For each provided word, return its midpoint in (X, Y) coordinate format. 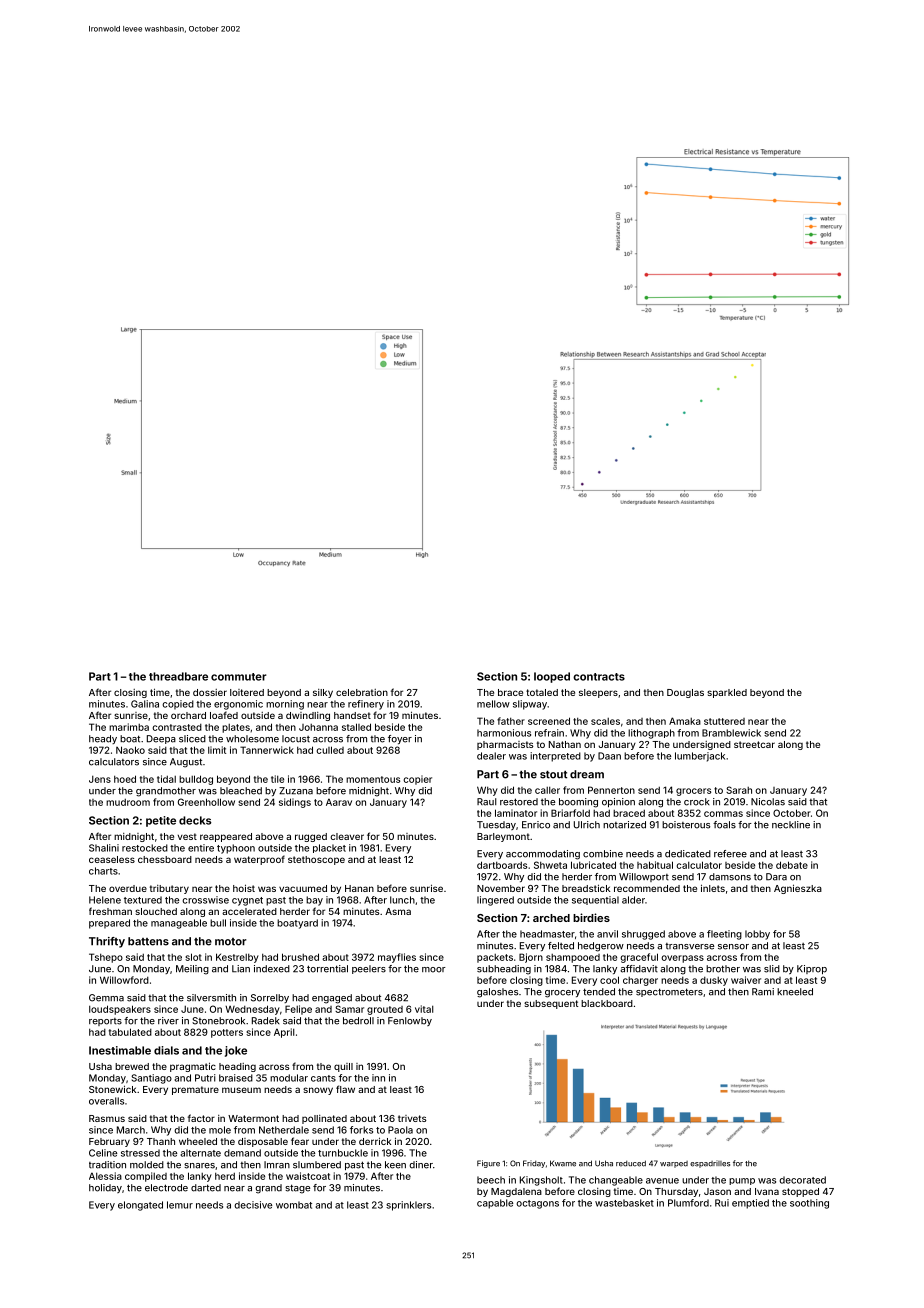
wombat (294, 1205)
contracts (599, 677)
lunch (402, 900)
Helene (105, 900)
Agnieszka (798, 889)
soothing (809, 1204)
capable (495, 1204)
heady (103, 739)
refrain (549, 733)
